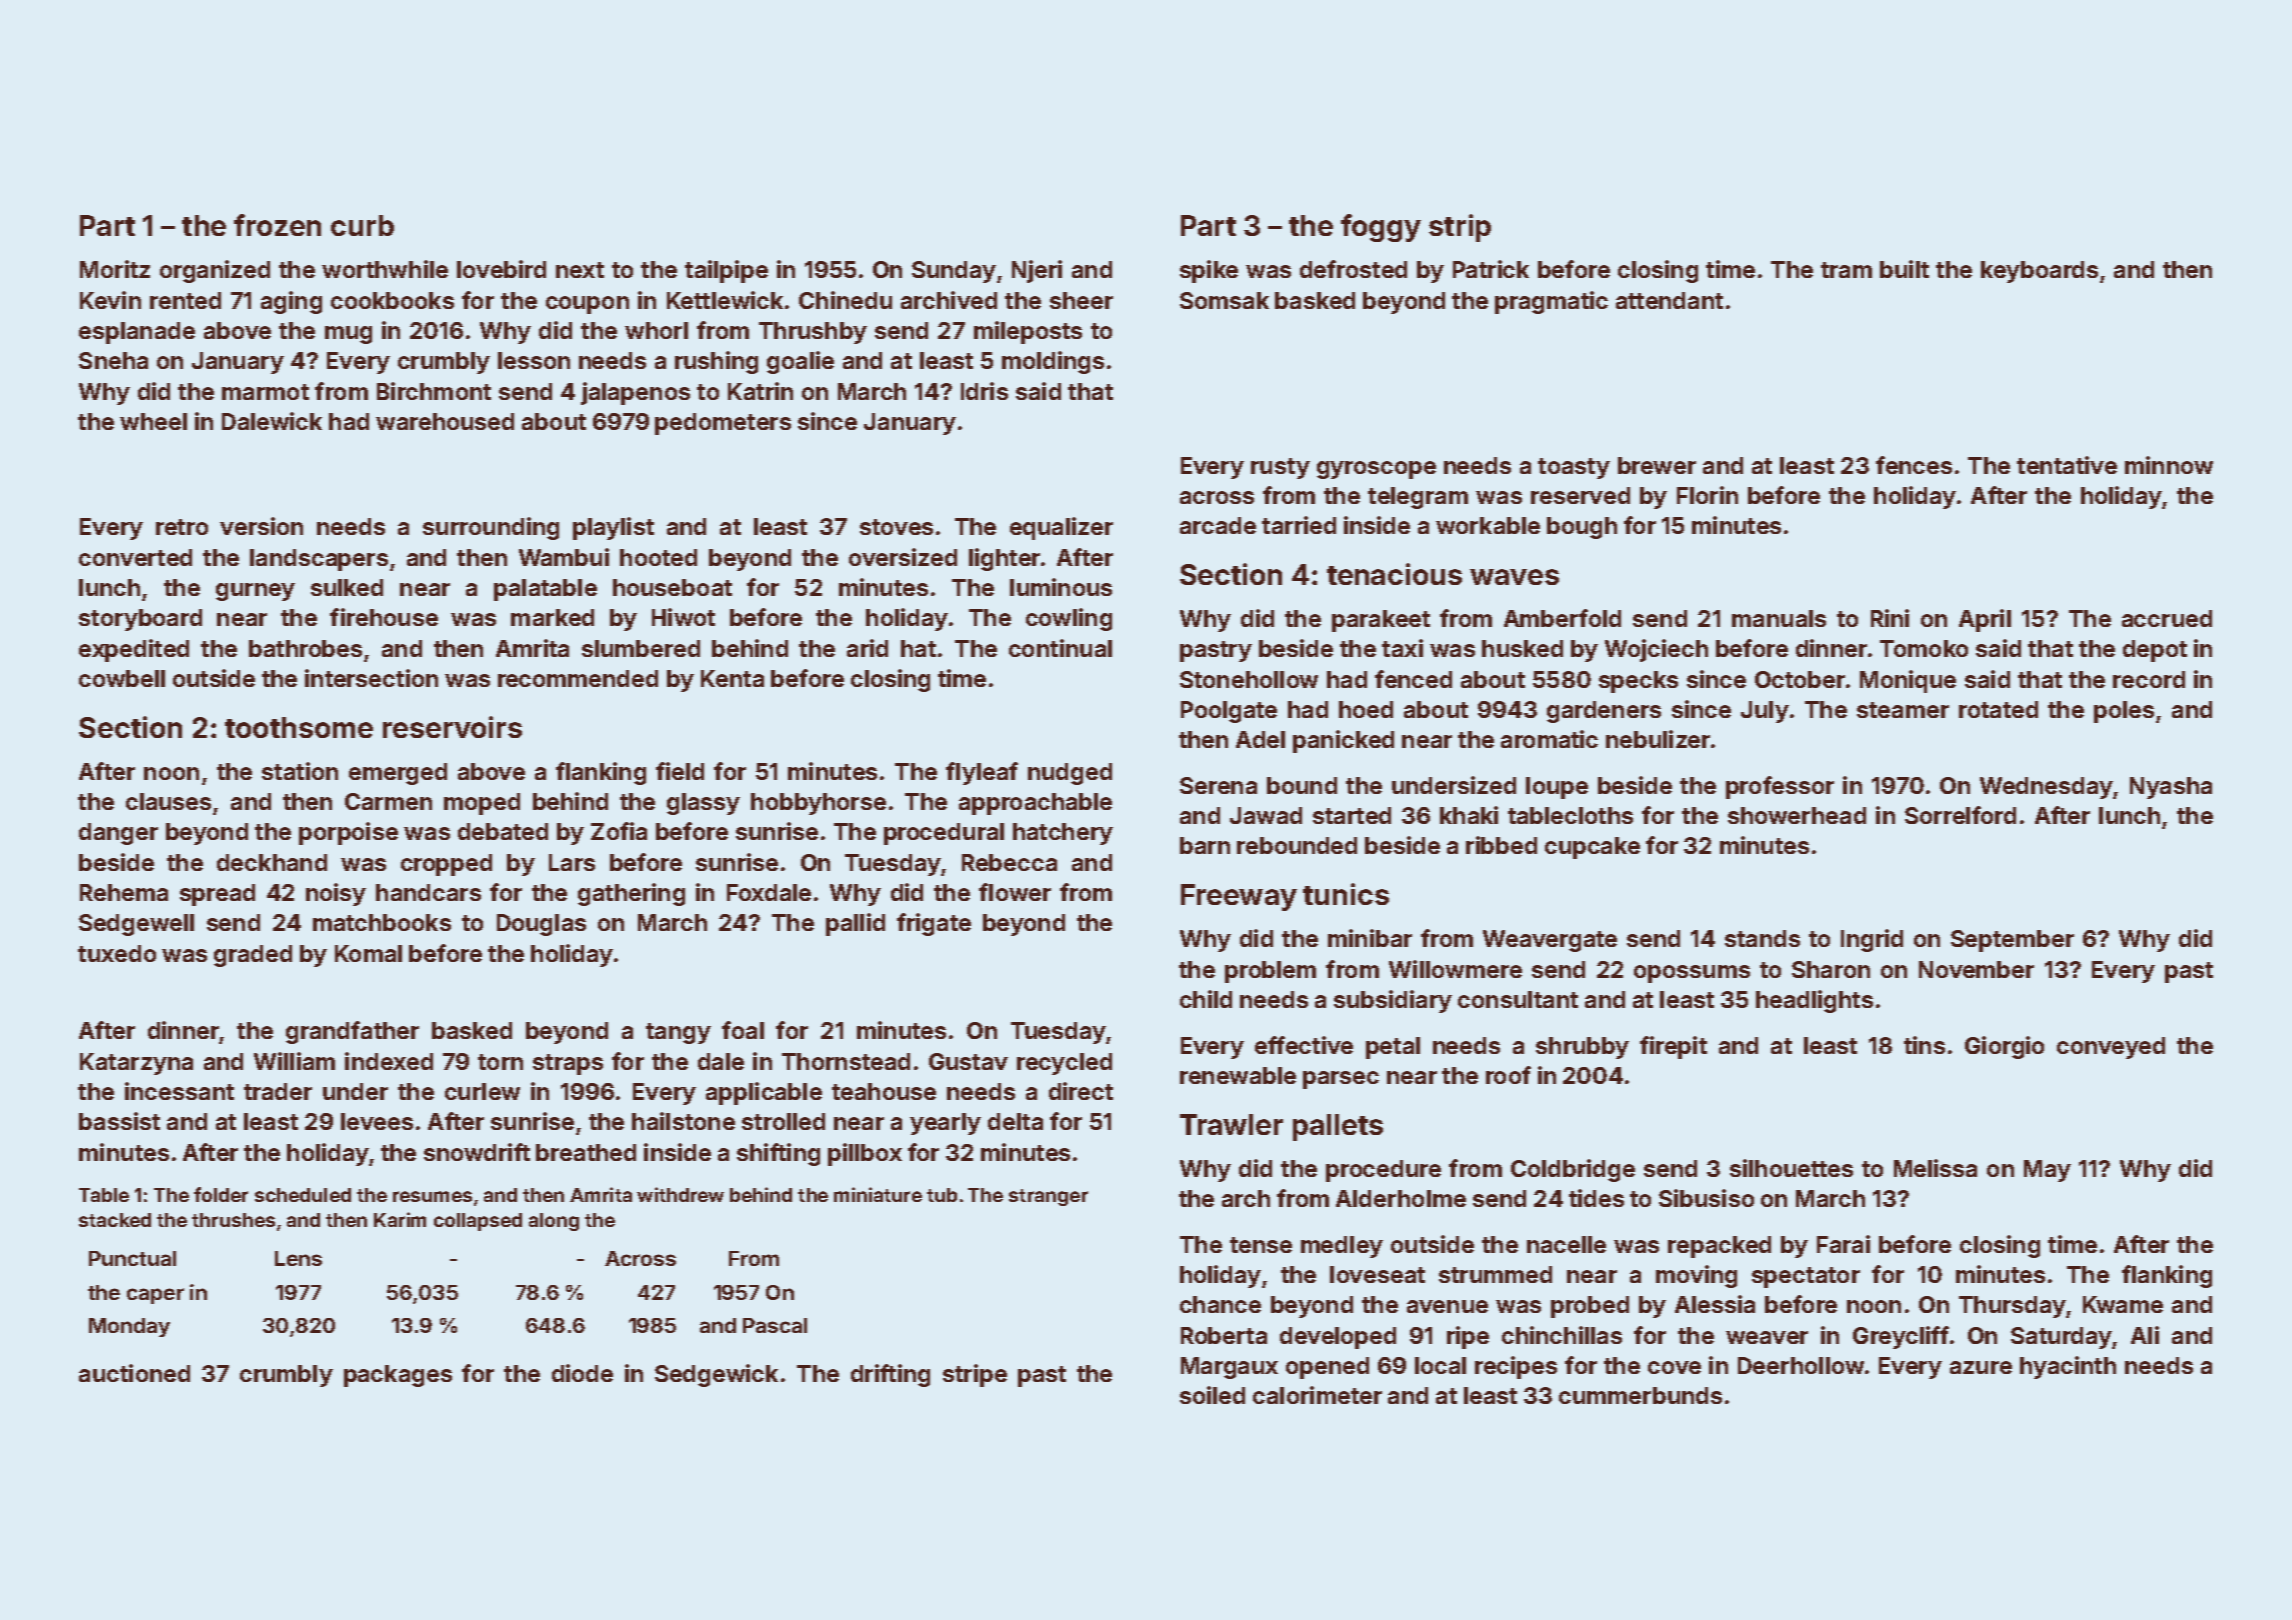 This document has height=1620, width=2292. Describe the element at coordinates (1212, 1395) in the document. I see `soiled` at that location.
